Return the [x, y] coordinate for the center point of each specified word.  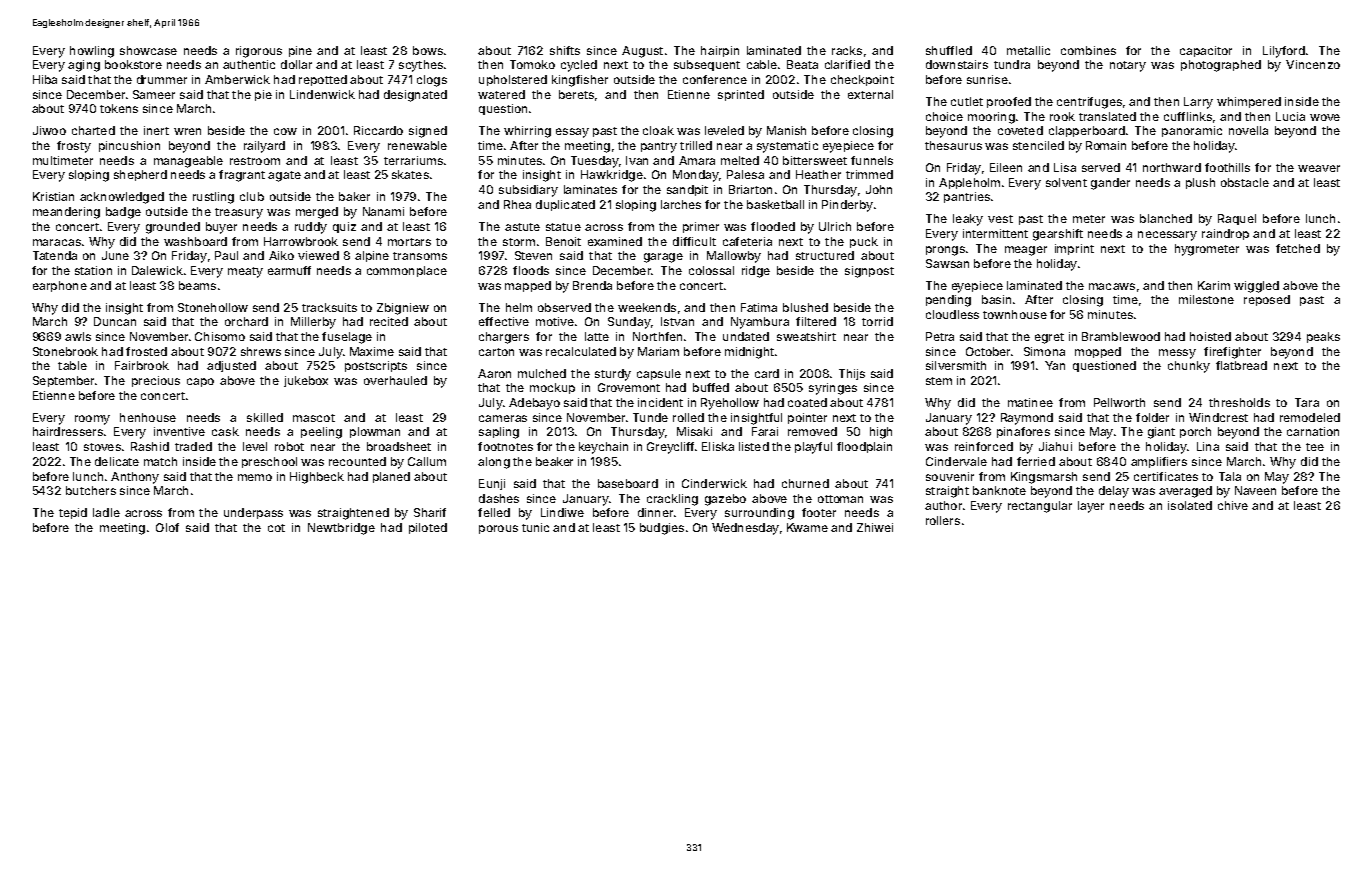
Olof [167, 527]
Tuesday [595, 162]
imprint [1074, 249]
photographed [1221, 66]
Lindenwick [322, 94]
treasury [239, 213]
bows [428, 50]
